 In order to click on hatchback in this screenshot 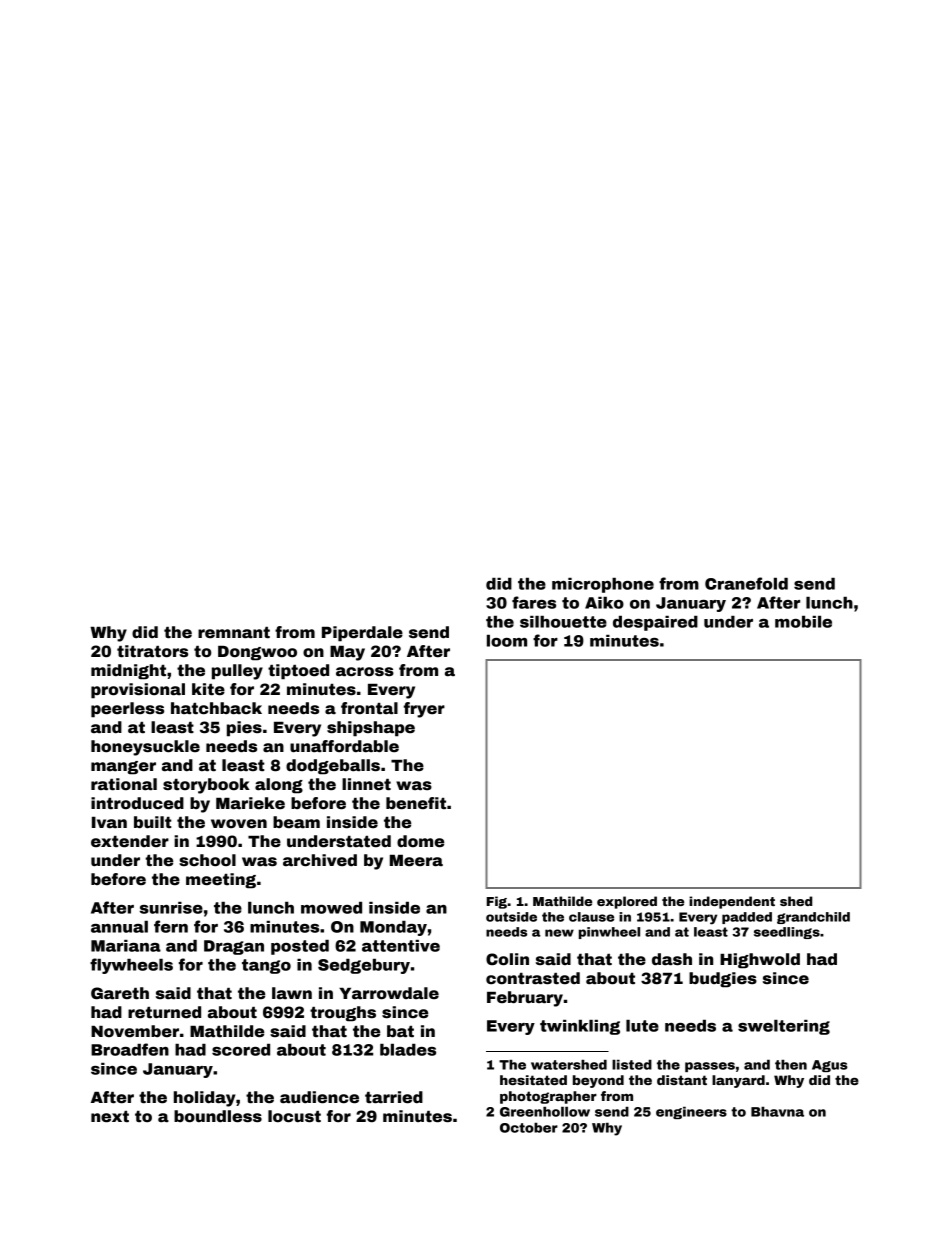, I will do `click(216, 708)`.
